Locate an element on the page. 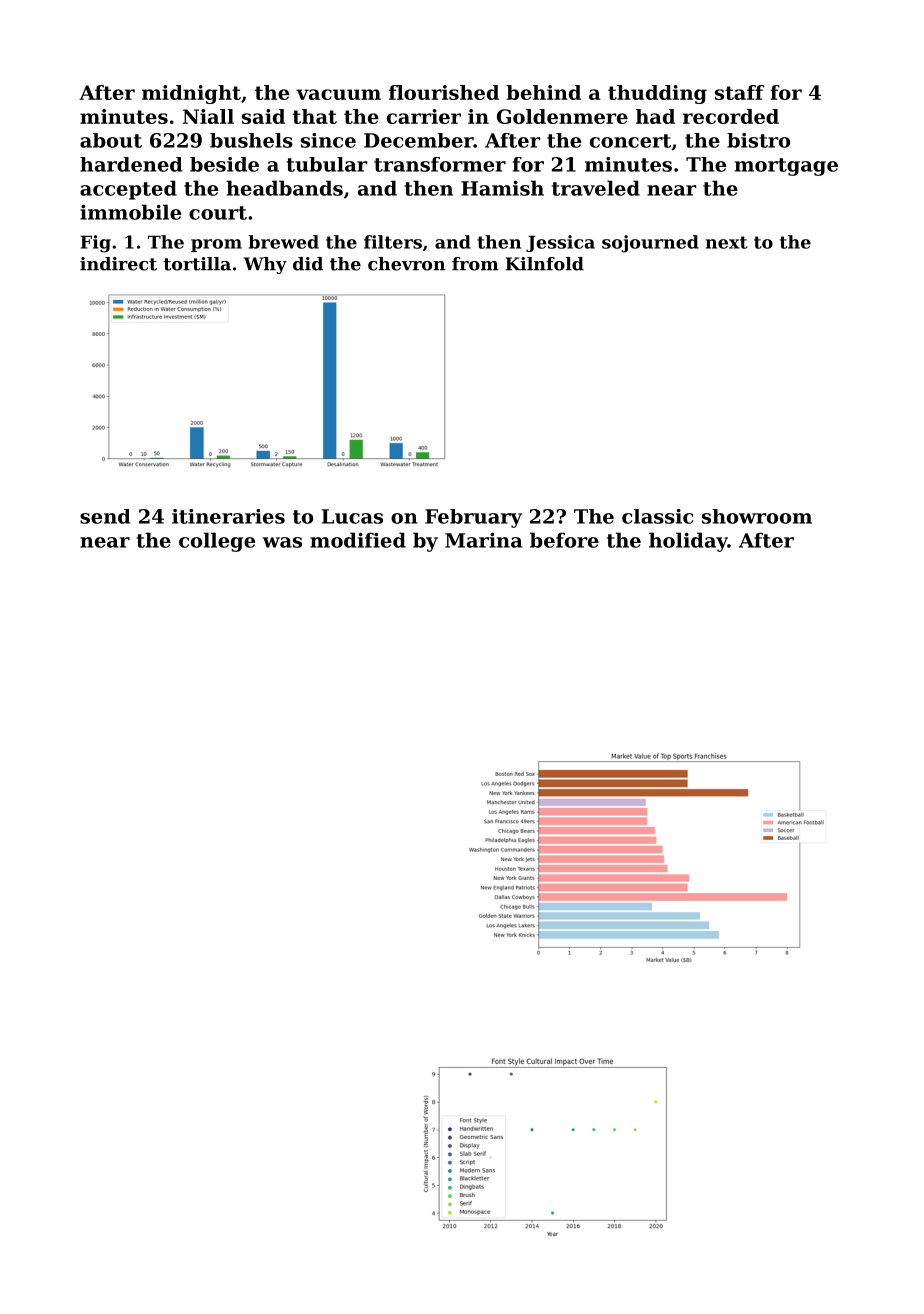 The image size is (924, 1314). classic is located at coordinates (657, 516).
